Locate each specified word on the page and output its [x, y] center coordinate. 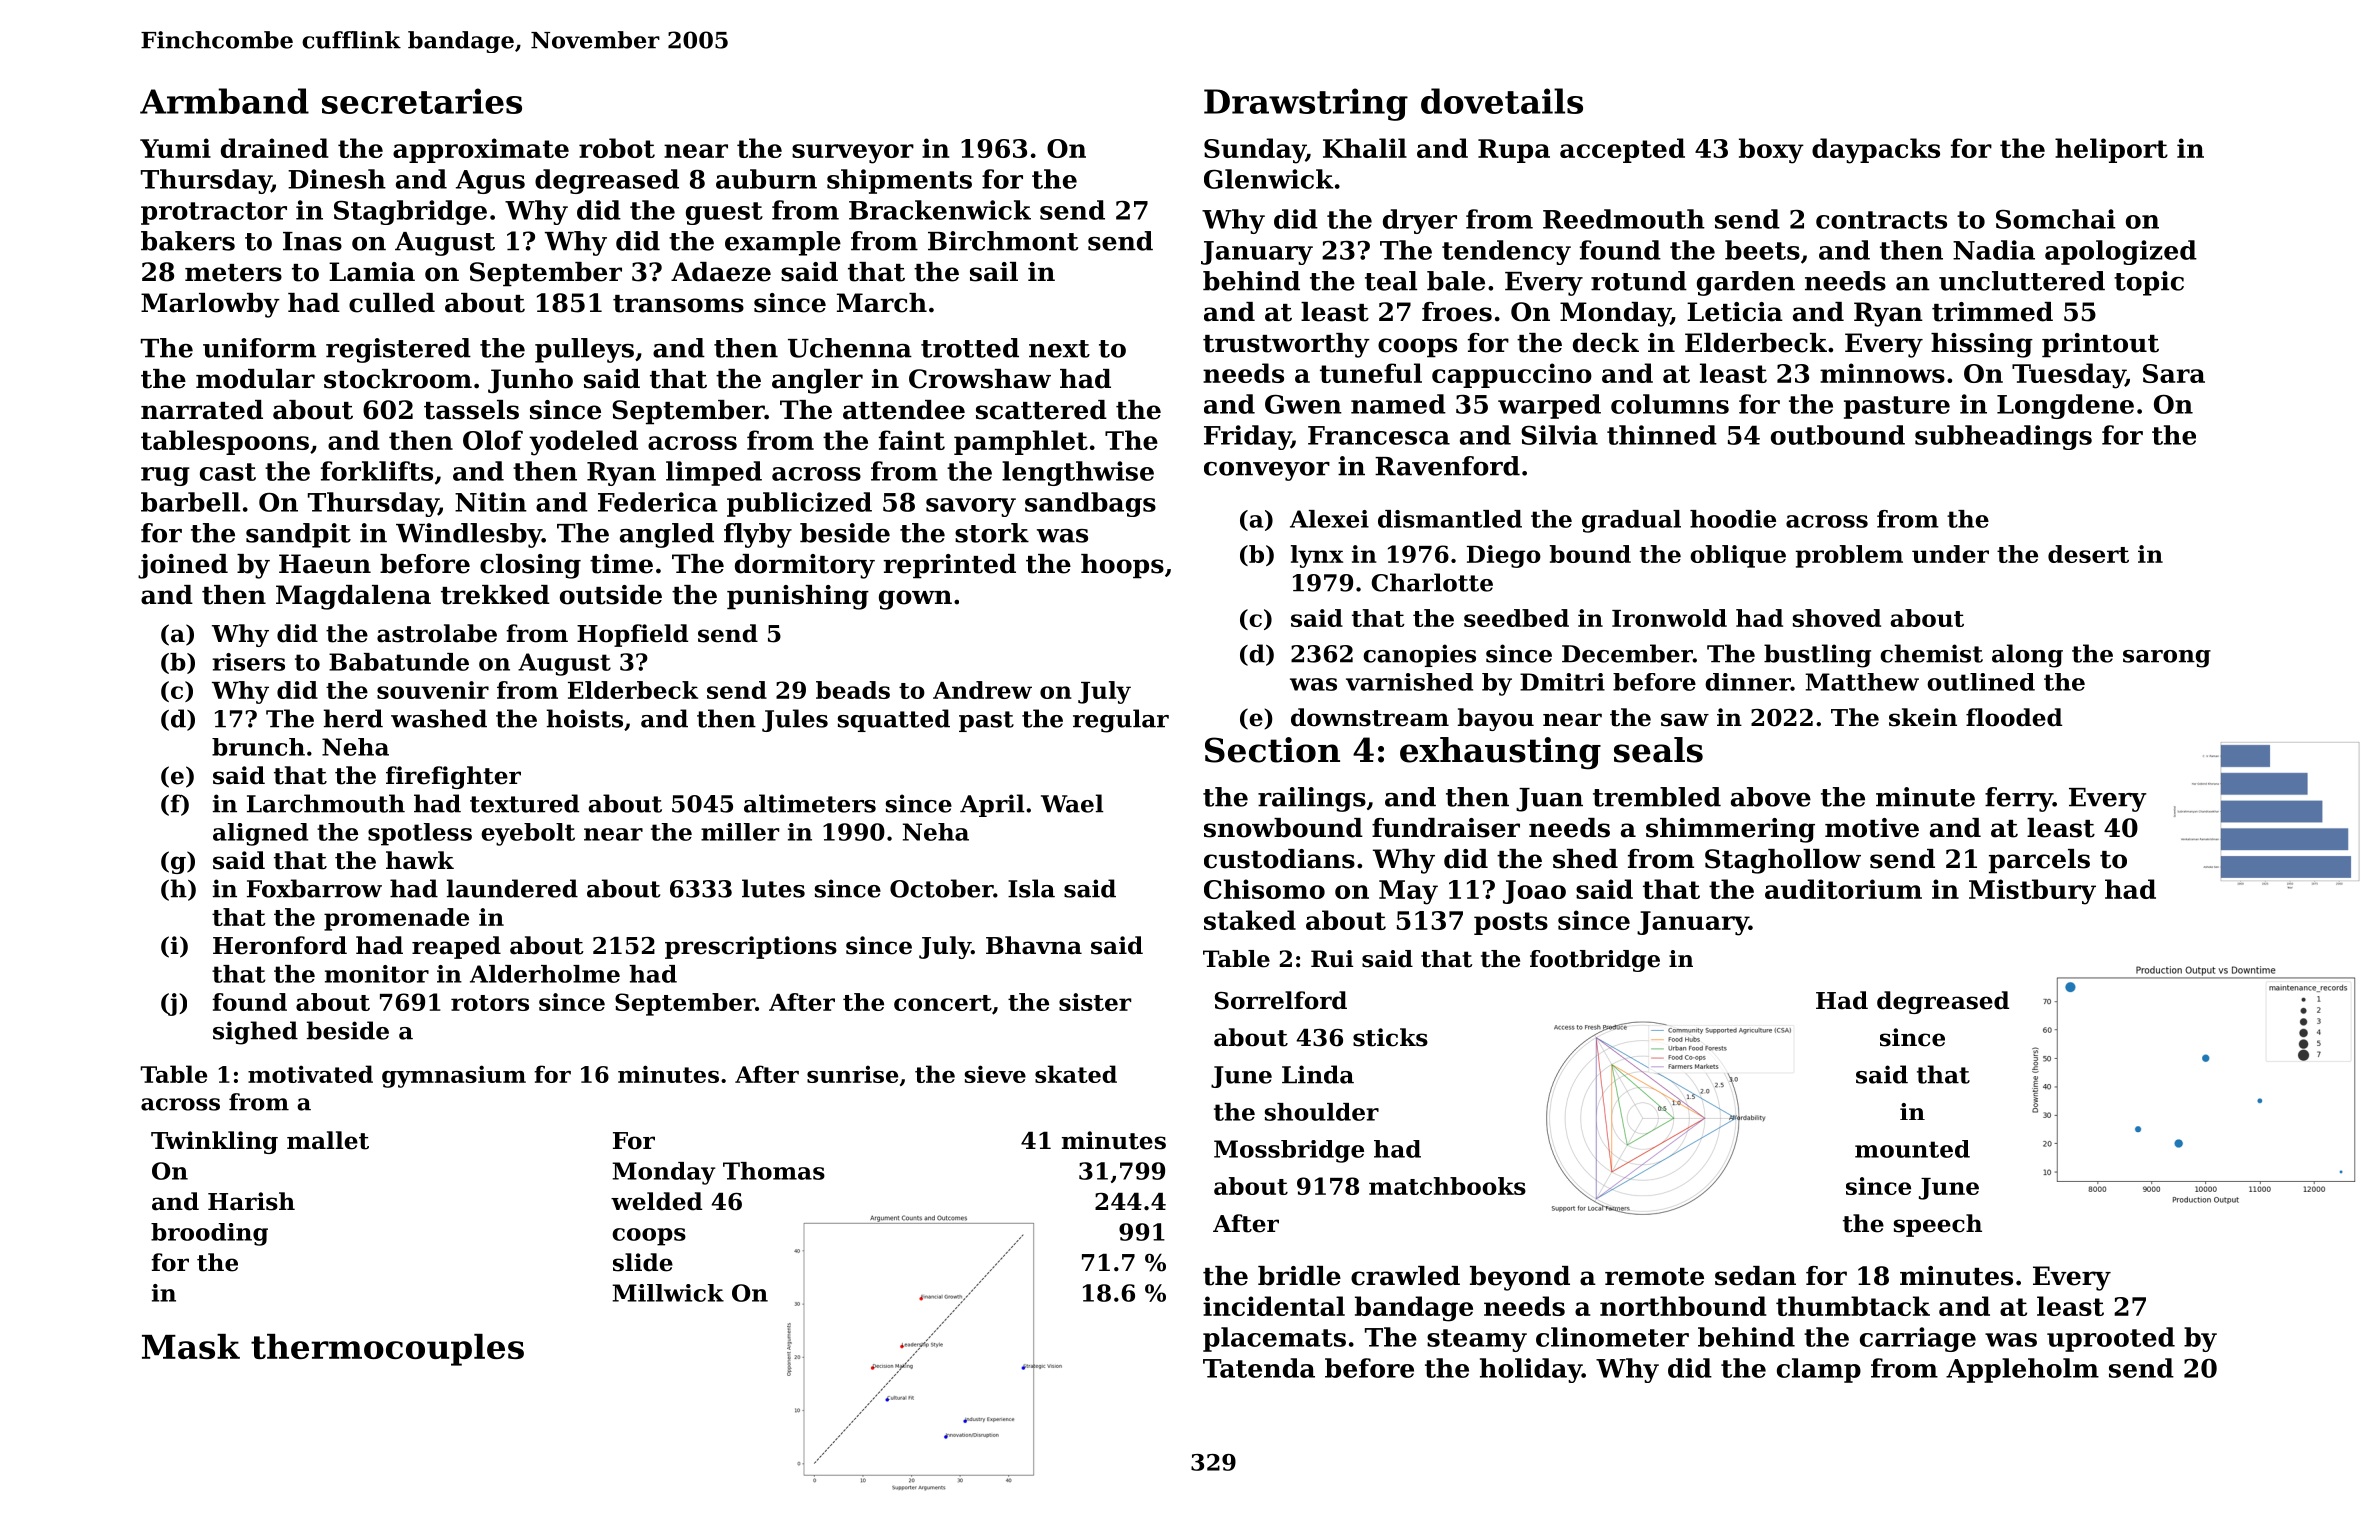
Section [1272, 750]
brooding [209, 1234]
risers [248, 662]
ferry [2019, 799]
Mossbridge [1289, 1151]
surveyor [853, 154]
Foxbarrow [314, 888]
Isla [1031, 888]
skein [1923, 717]
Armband [224, 101]
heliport [2111, 150]
